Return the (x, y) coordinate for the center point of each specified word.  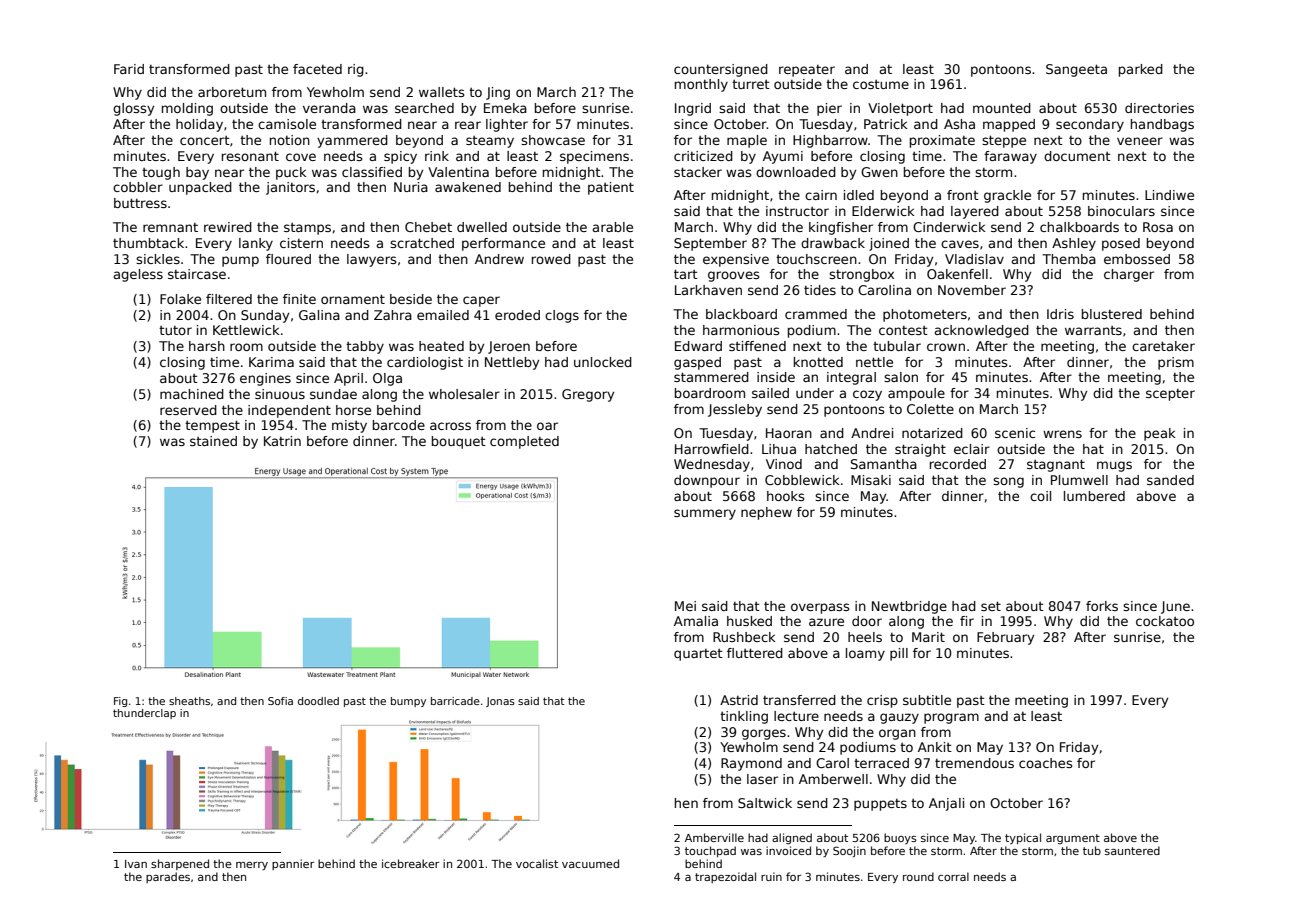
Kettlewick (246, 330)
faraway (1010, 157)
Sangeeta (1076, 70)
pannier (293, 864)
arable (612, 227)
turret (751, 84)
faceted (317, 69)
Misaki (871, 480)
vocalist (537, 863)
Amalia (696, 621)
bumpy (408, 702)
